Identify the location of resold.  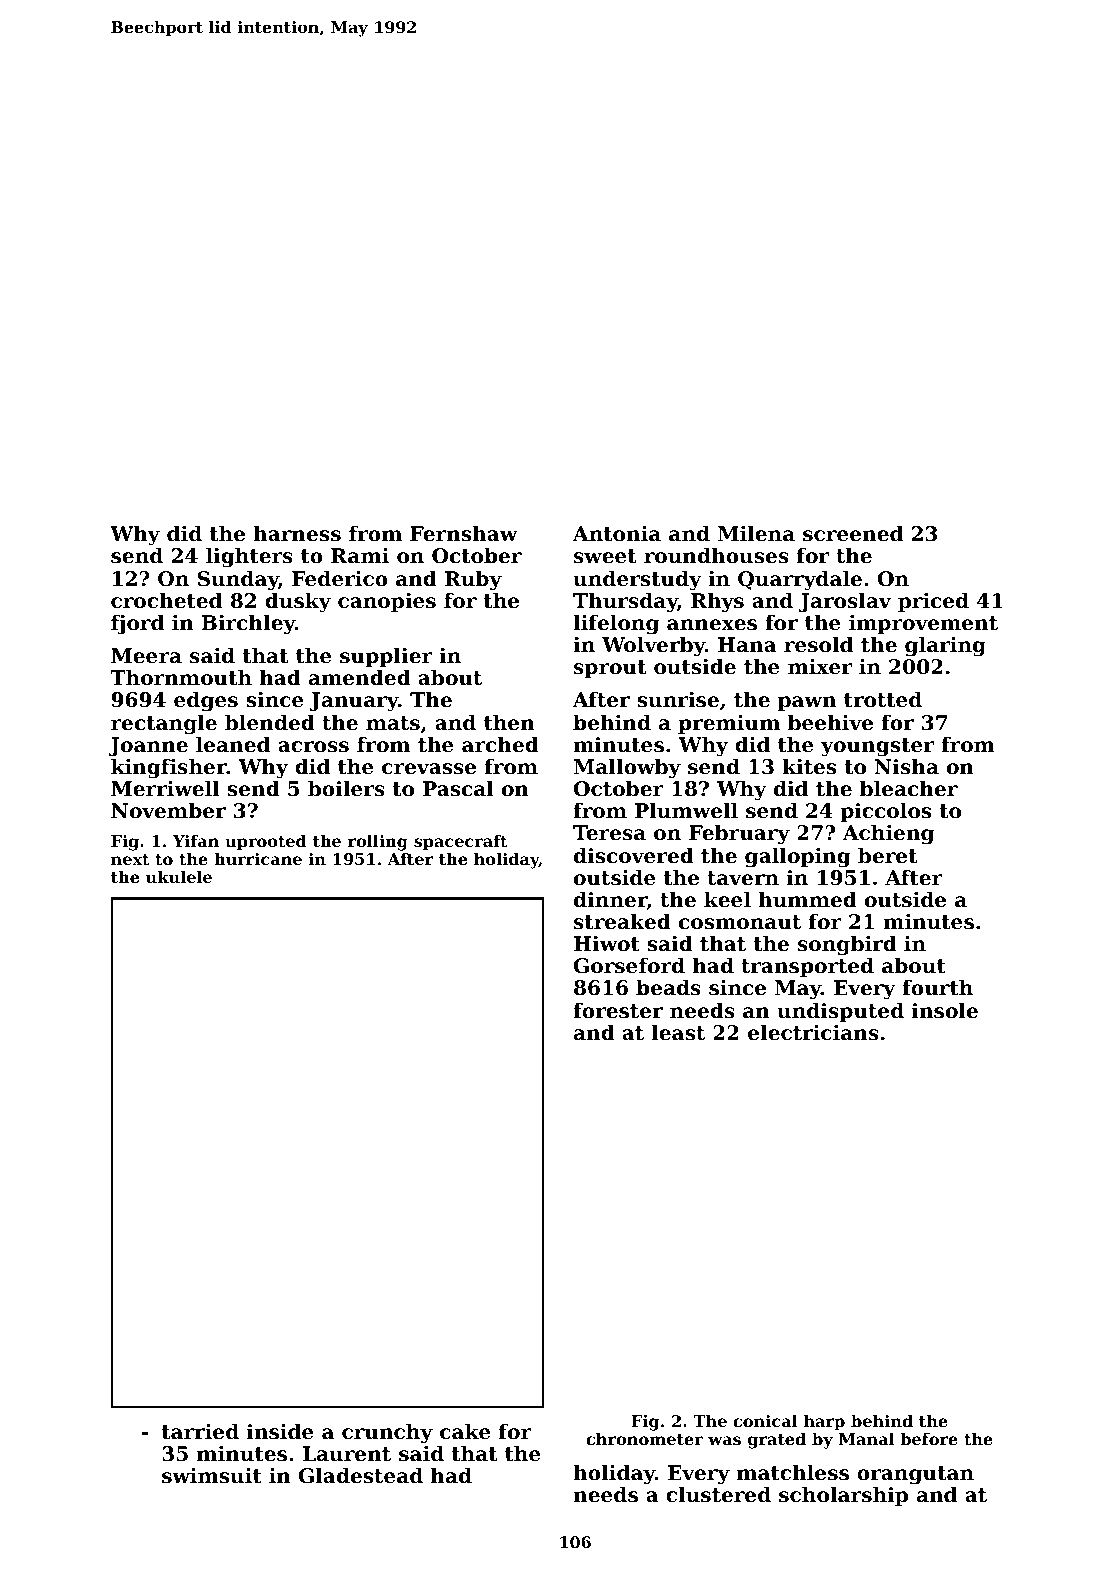
(818, 644).
